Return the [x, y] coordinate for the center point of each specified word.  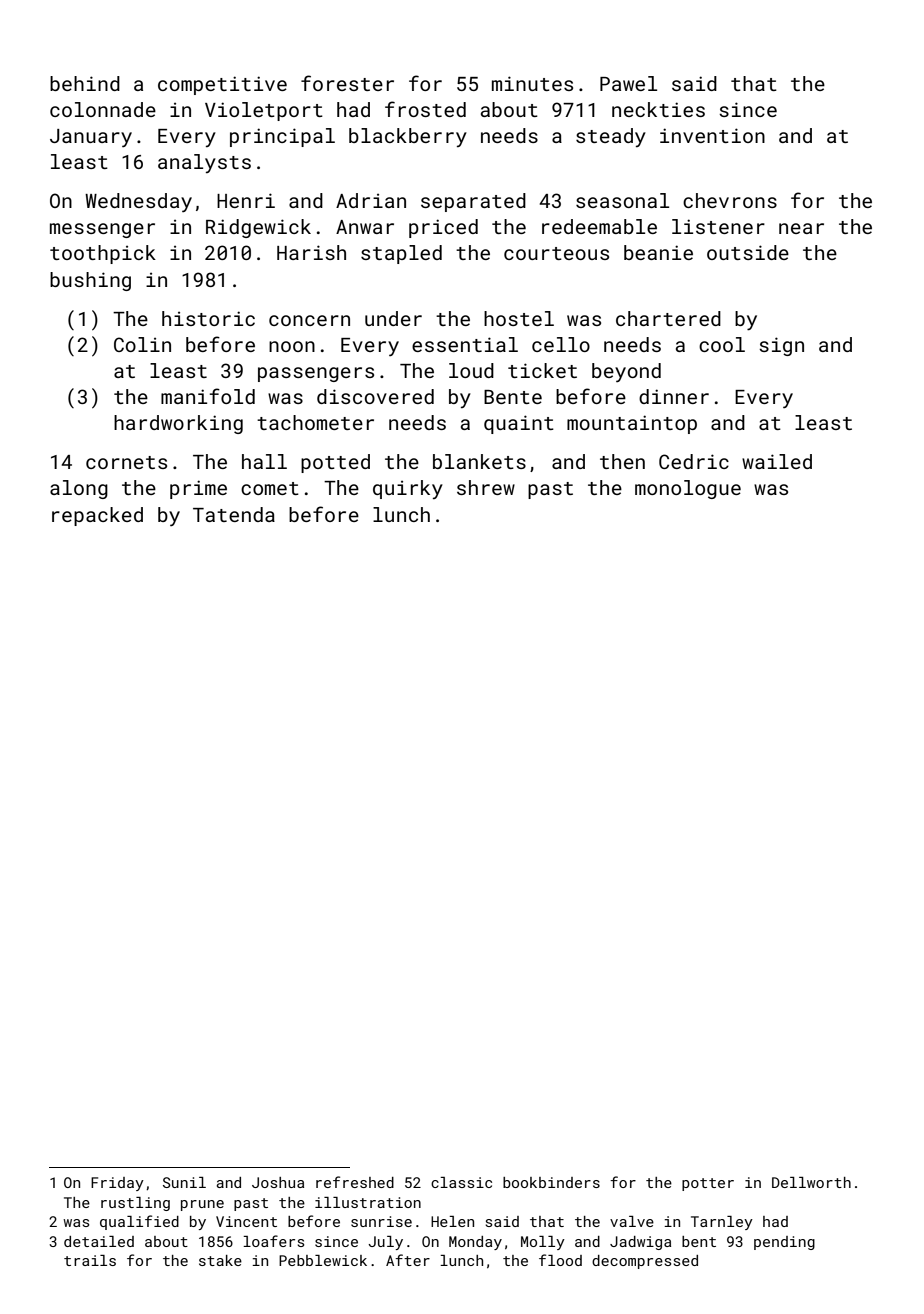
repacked [97, 516]
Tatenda [234, 514]
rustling [135, 1204]
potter [708, 1184]
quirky [408, 489]
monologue [688, 489]
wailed [777, 461]
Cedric [694, 461]
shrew [486, 487]
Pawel [628, 83]
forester [347, 83]
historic [208, 318]
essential [465, 344]
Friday [117, 1184]
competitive [222, 85]
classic [461, 1182]
